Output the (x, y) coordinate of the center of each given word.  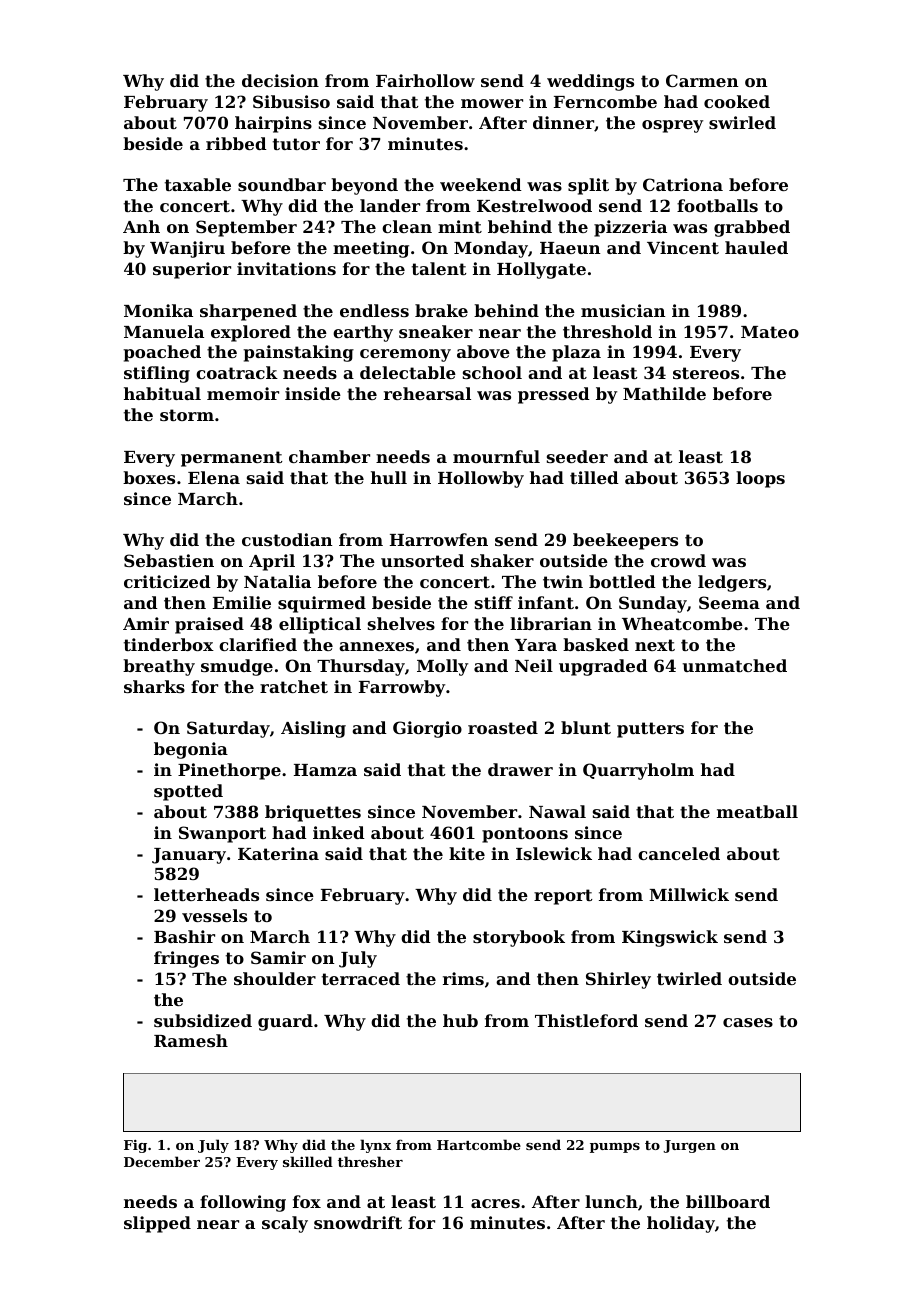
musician (623, 310)
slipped (157, 1224)
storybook (519, 938)
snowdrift (358, 1222)
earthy (363, 333)
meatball (757, 811)
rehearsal (427, 393)
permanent (232, 459)
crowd (678, 560)
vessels (214, 915)
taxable (198, 184)
